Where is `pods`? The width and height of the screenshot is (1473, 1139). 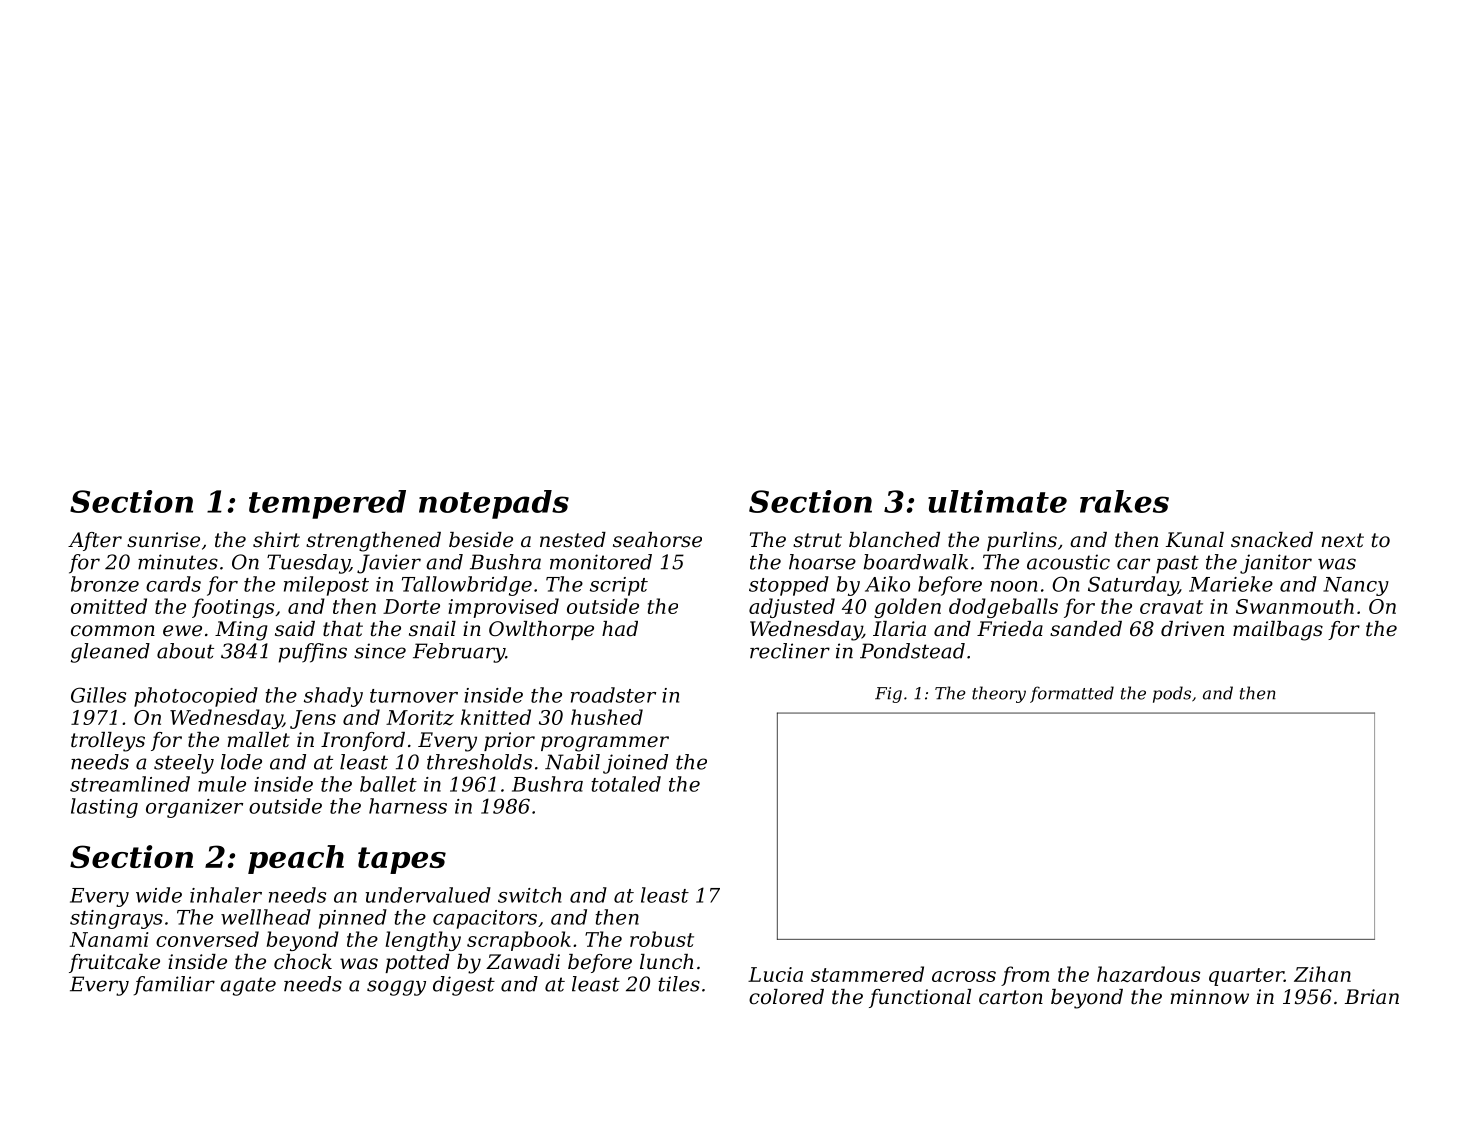 pods is located at coordinates (1172, 694).
